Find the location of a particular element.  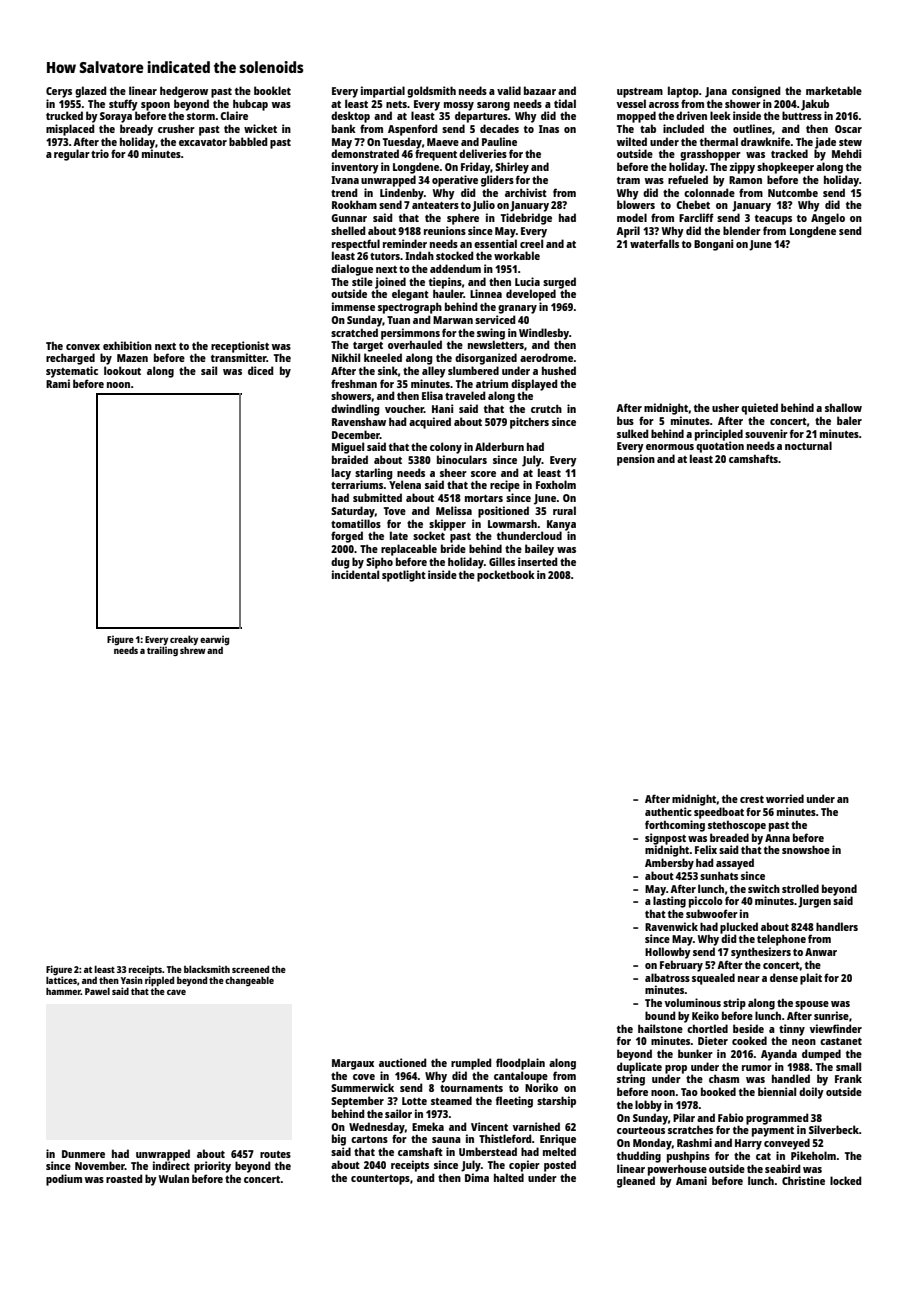

diced is located at coordinates (261, 370).
